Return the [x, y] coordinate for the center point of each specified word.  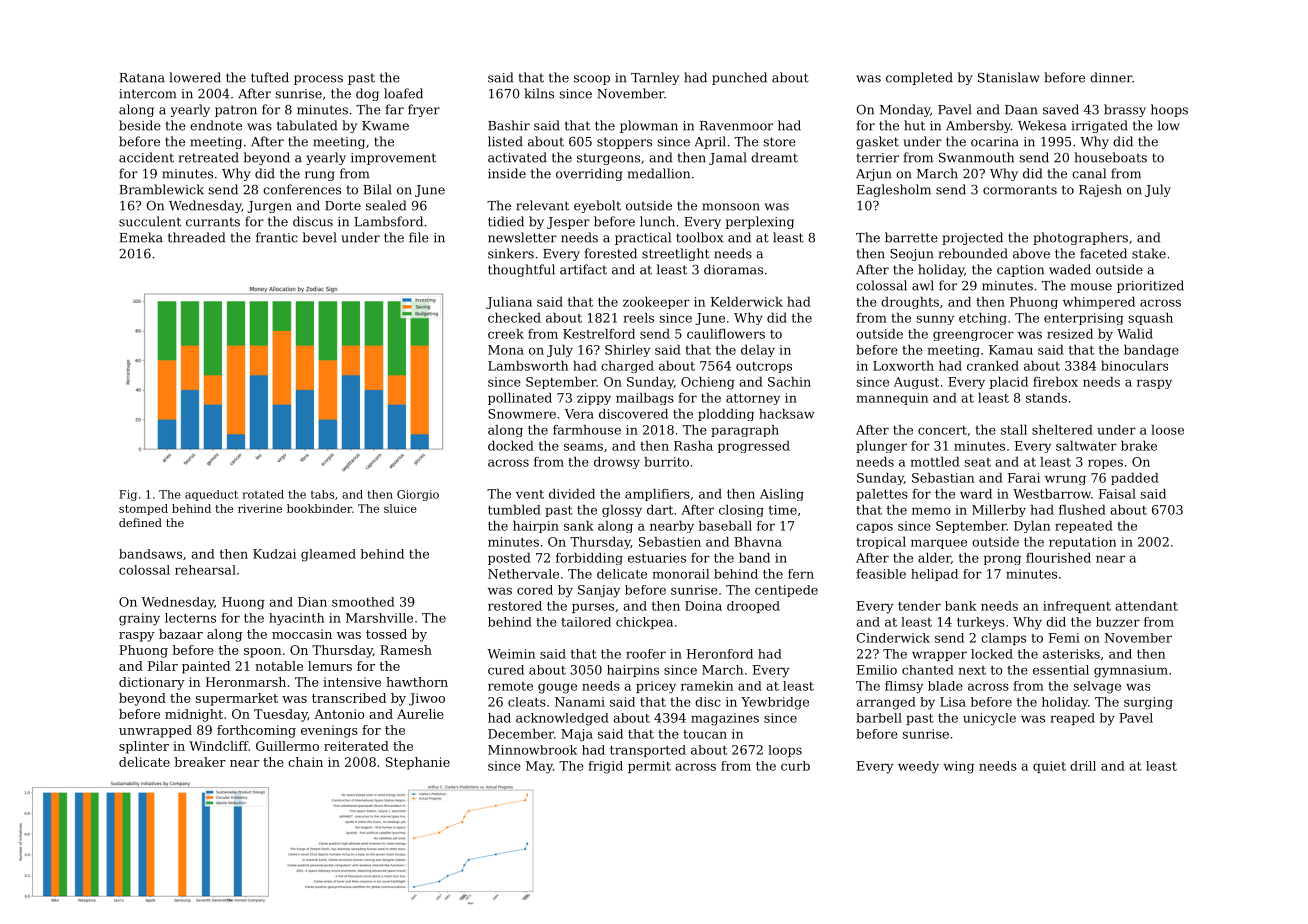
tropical [881, 543]
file [419, 237]
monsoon [731, 207]
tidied [506, 221]
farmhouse [587, 430]
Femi [1064, 638]
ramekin [707, 686]
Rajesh [1100, 190]
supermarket [236, 699]
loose [1167, 430]
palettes [882, 495]
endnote [216, 125]
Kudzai [274, 554]
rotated [263, 494]
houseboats [1110, 157]
